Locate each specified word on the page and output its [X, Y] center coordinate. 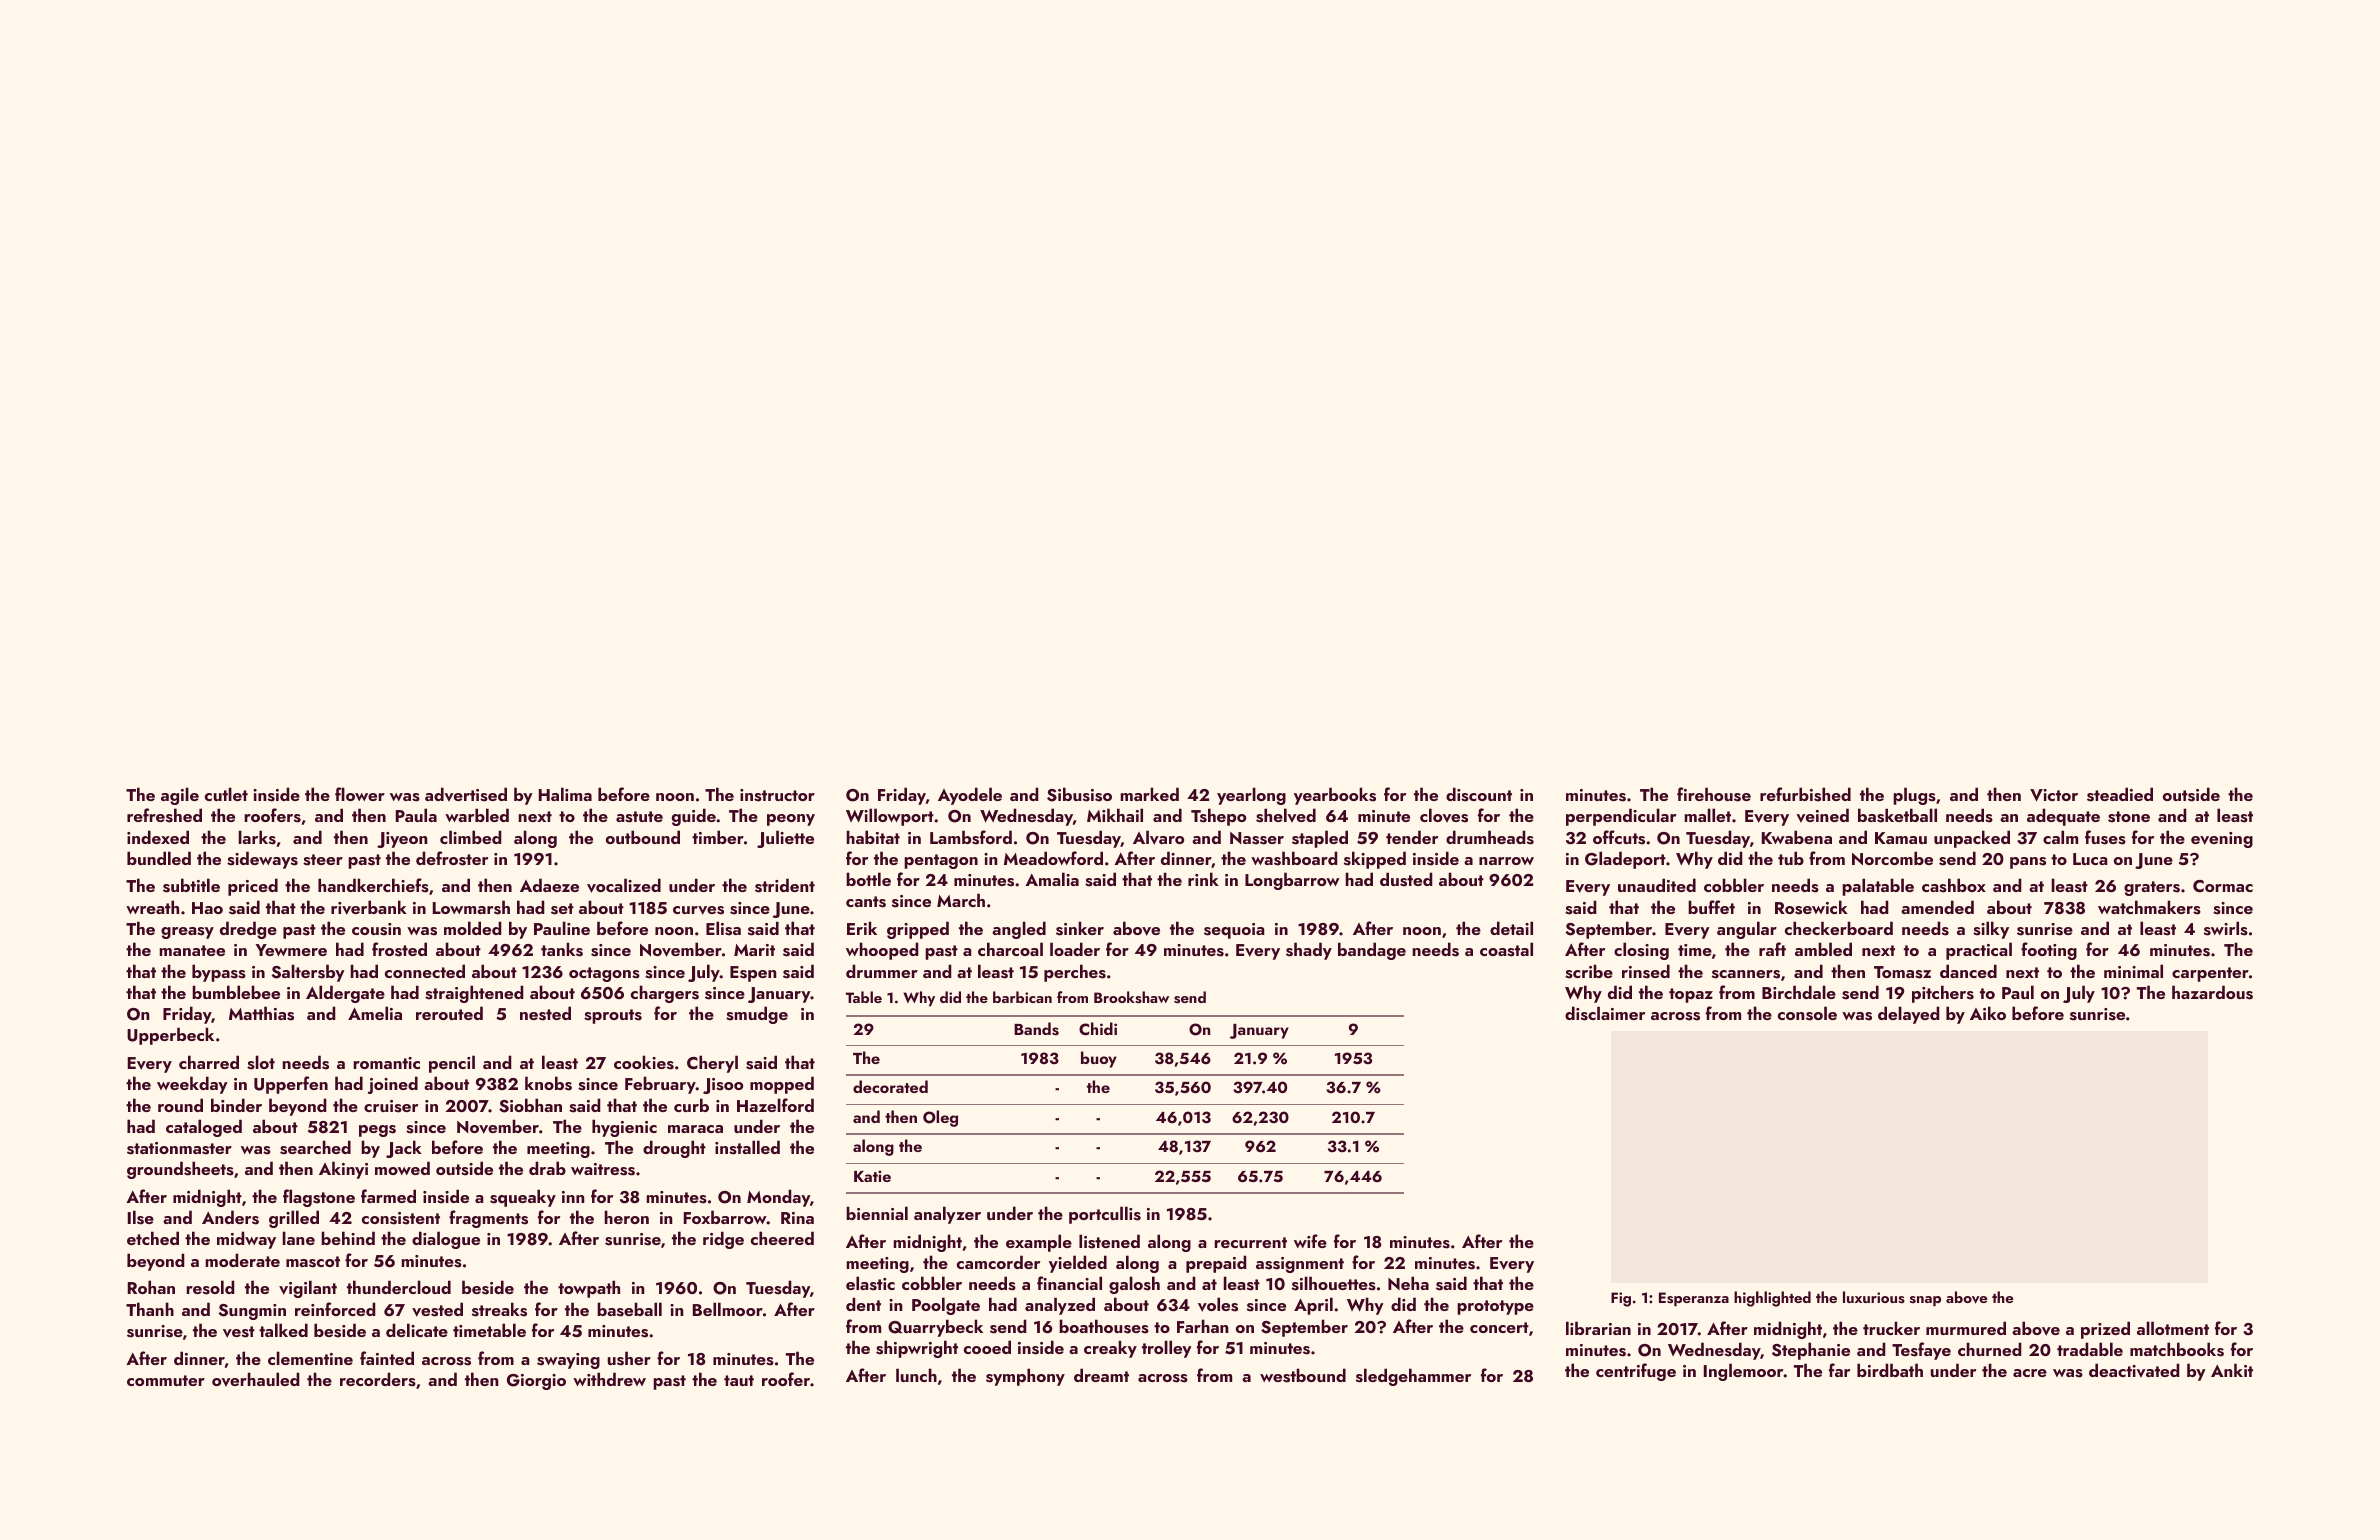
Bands [1036, 1029]
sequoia [1234, 931]
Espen [753, 974]
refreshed [164, 815]
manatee [192, 950]
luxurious [1874, 1297]
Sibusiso [1079, 794]
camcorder [998, 1262]
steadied [2120, 794]
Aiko [1988, 1013]
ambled [1823, 949]
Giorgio [536, 1382]
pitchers [1943, 994]
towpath [589, 1289]
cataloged [204, 1128]
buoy [1099, 1059]
